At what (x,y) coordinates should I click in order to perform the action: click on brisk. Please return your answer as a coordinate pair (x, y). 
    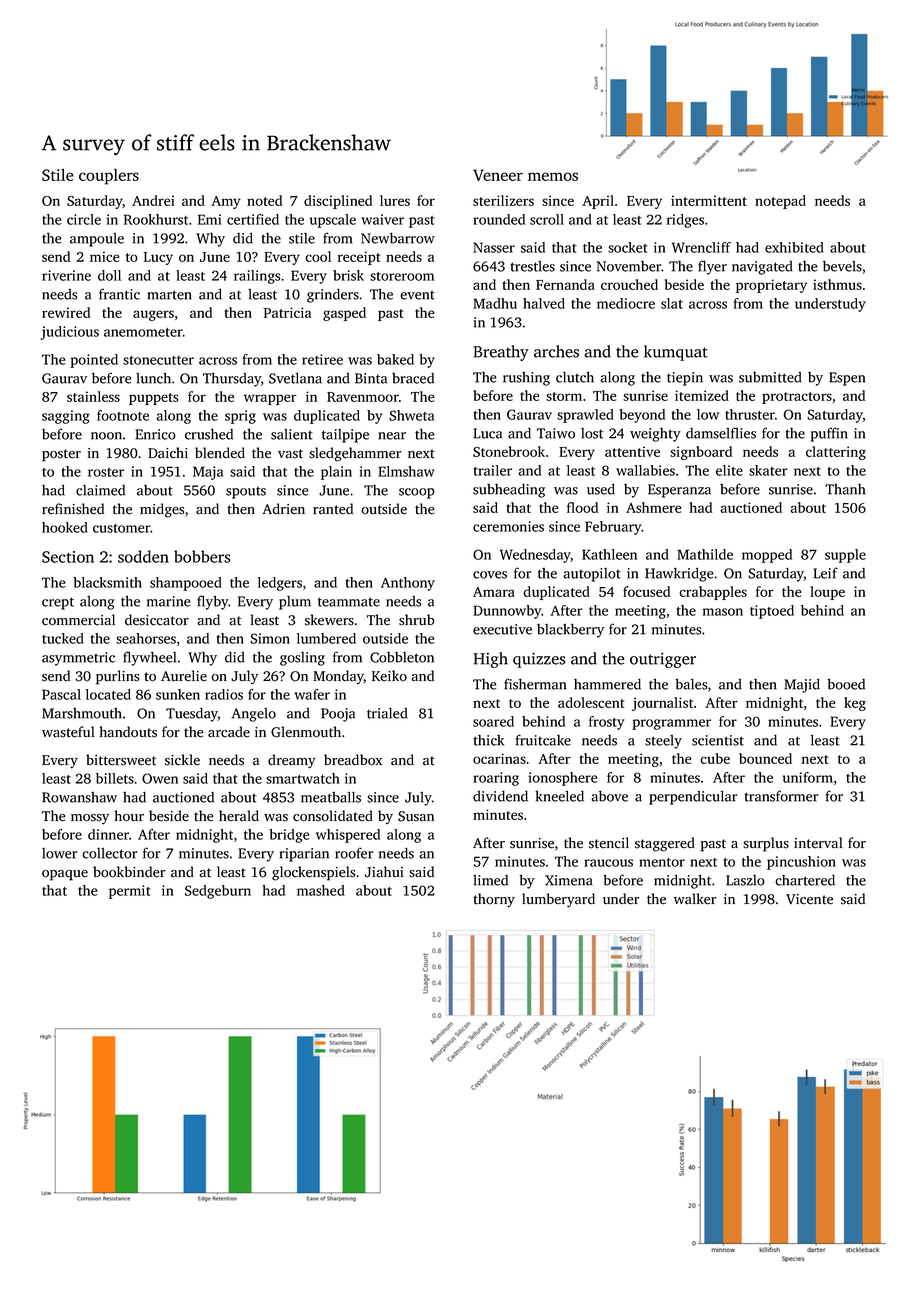
    Looking at the image, I should click on (348, 275).
